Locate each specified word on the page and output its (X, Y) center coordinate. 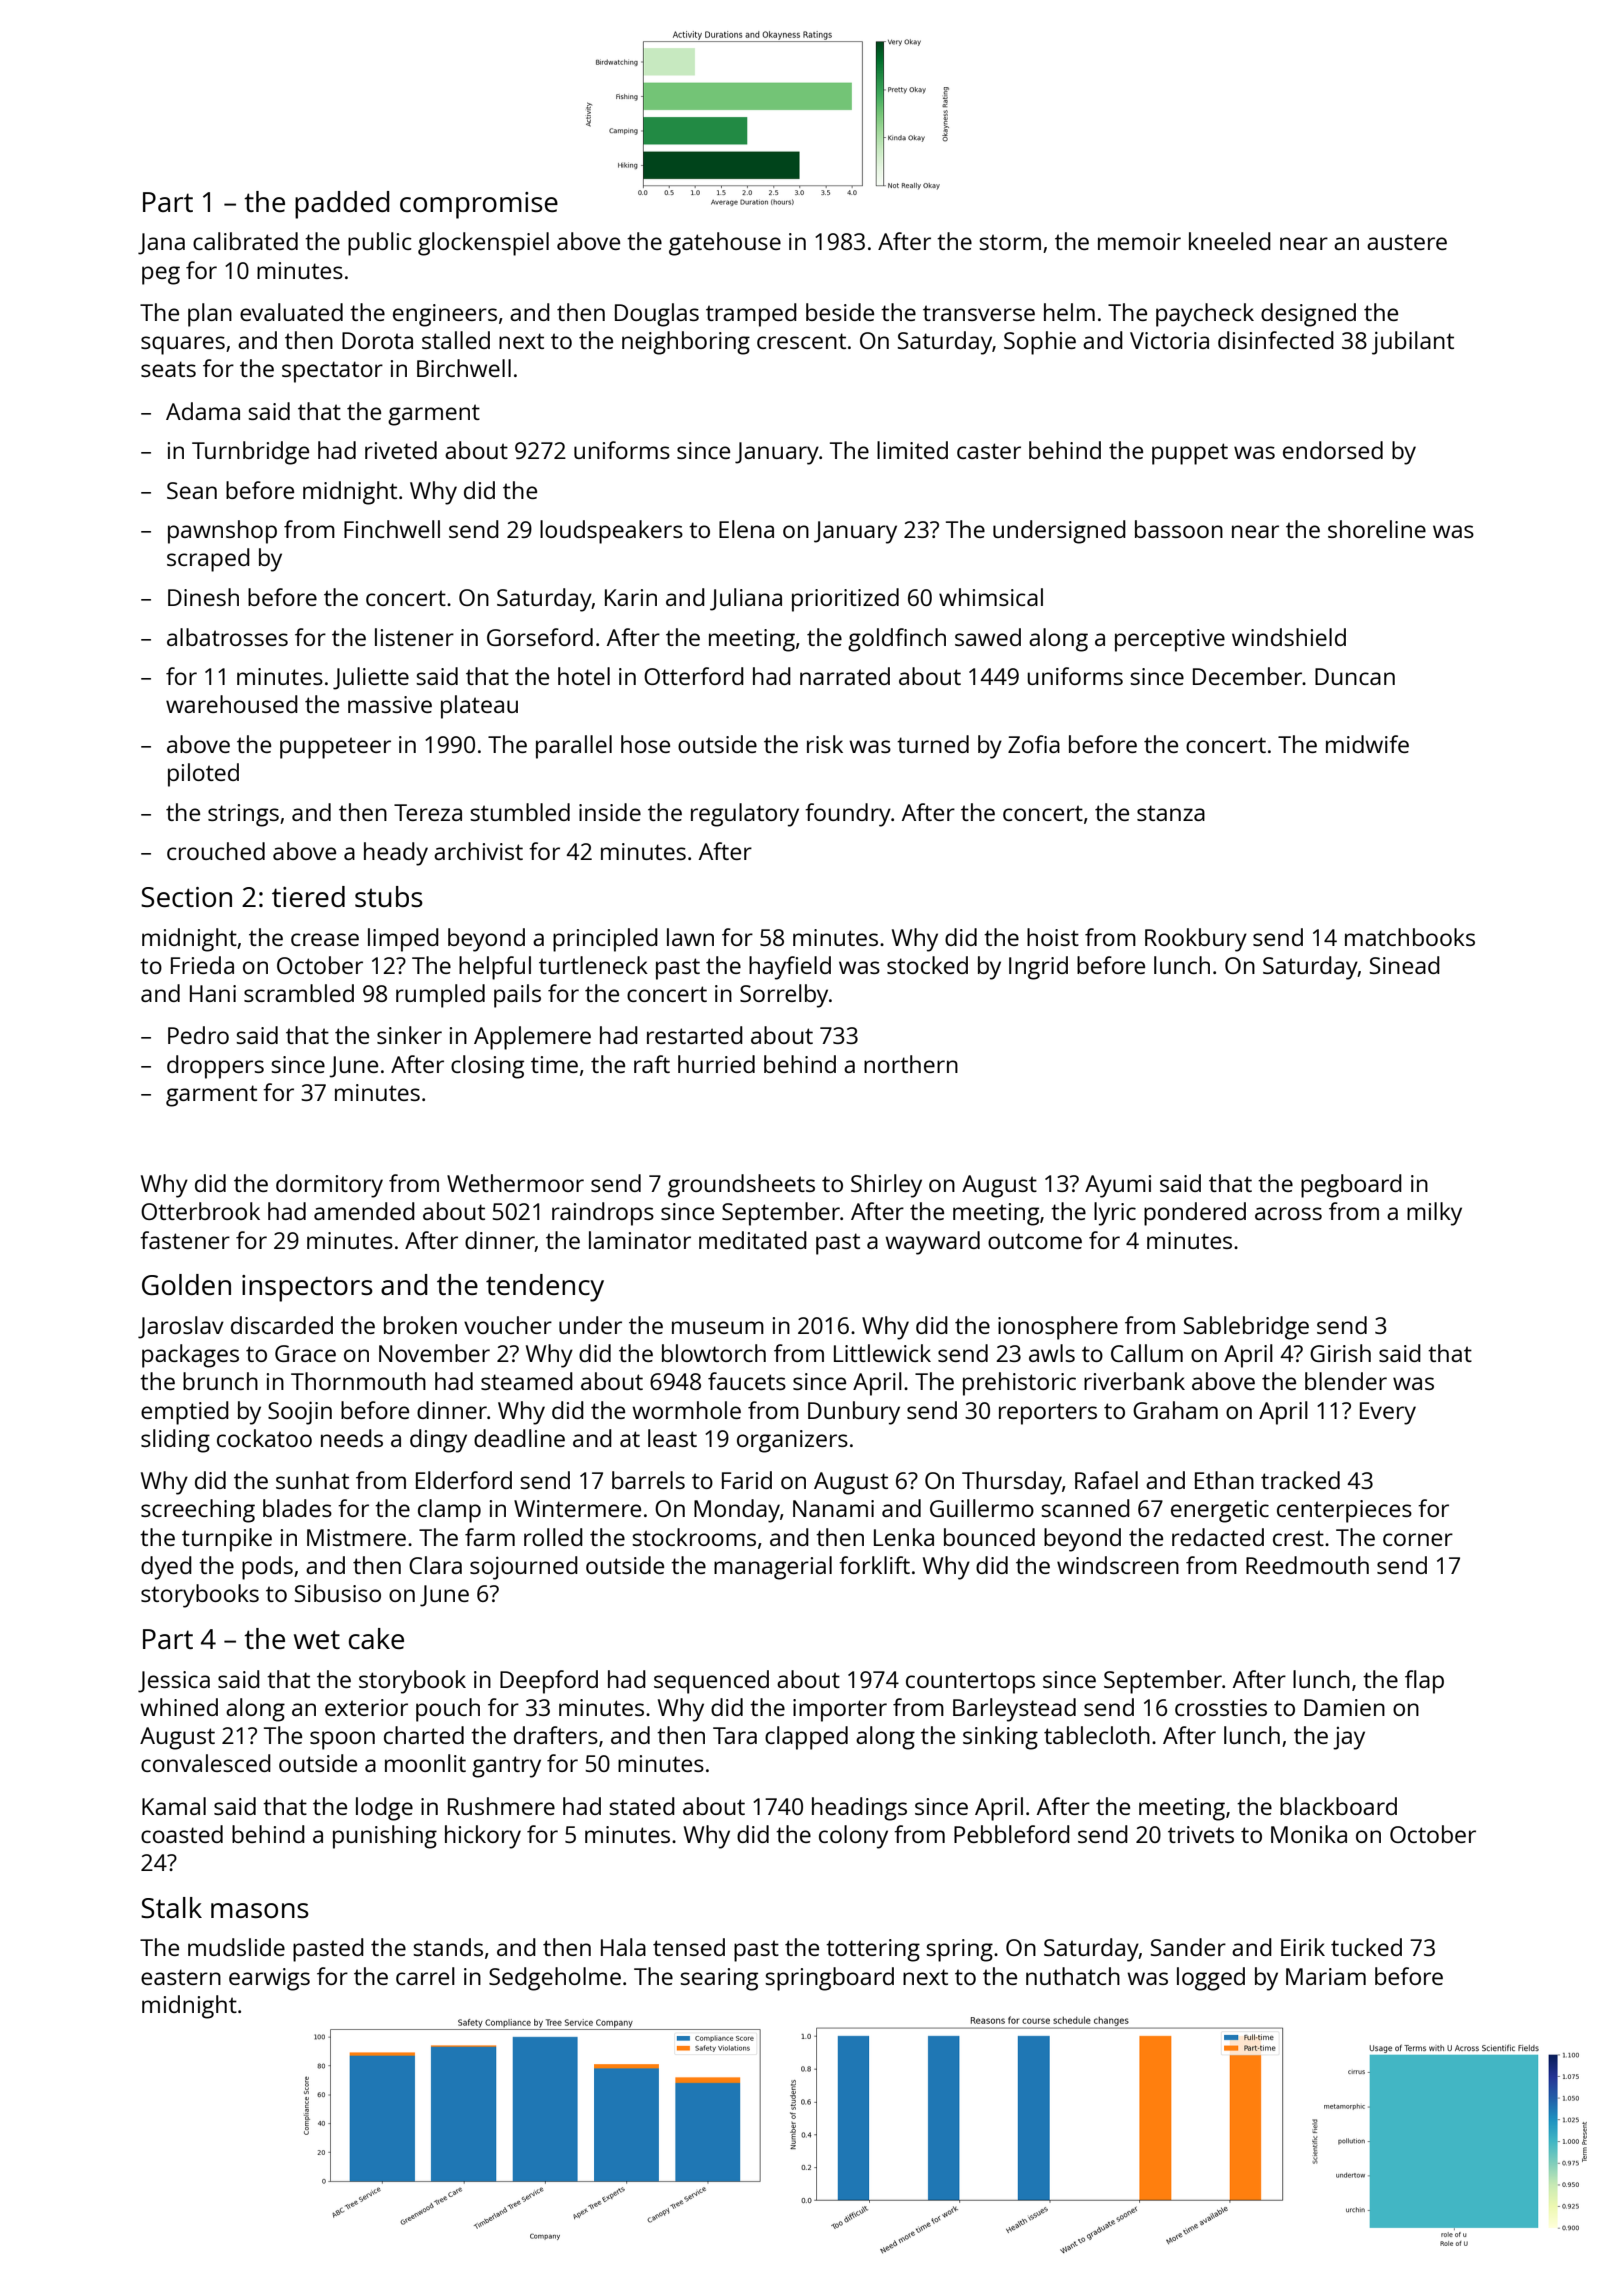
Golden (186, 1284)
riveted (401, 450)
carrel (425, 1976)
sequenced (711, 1682)
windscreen (1118, 1565)
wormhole (686, 1410)
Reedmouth (1307, 1565)
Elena (746, 529)
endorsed (1333, 450)
